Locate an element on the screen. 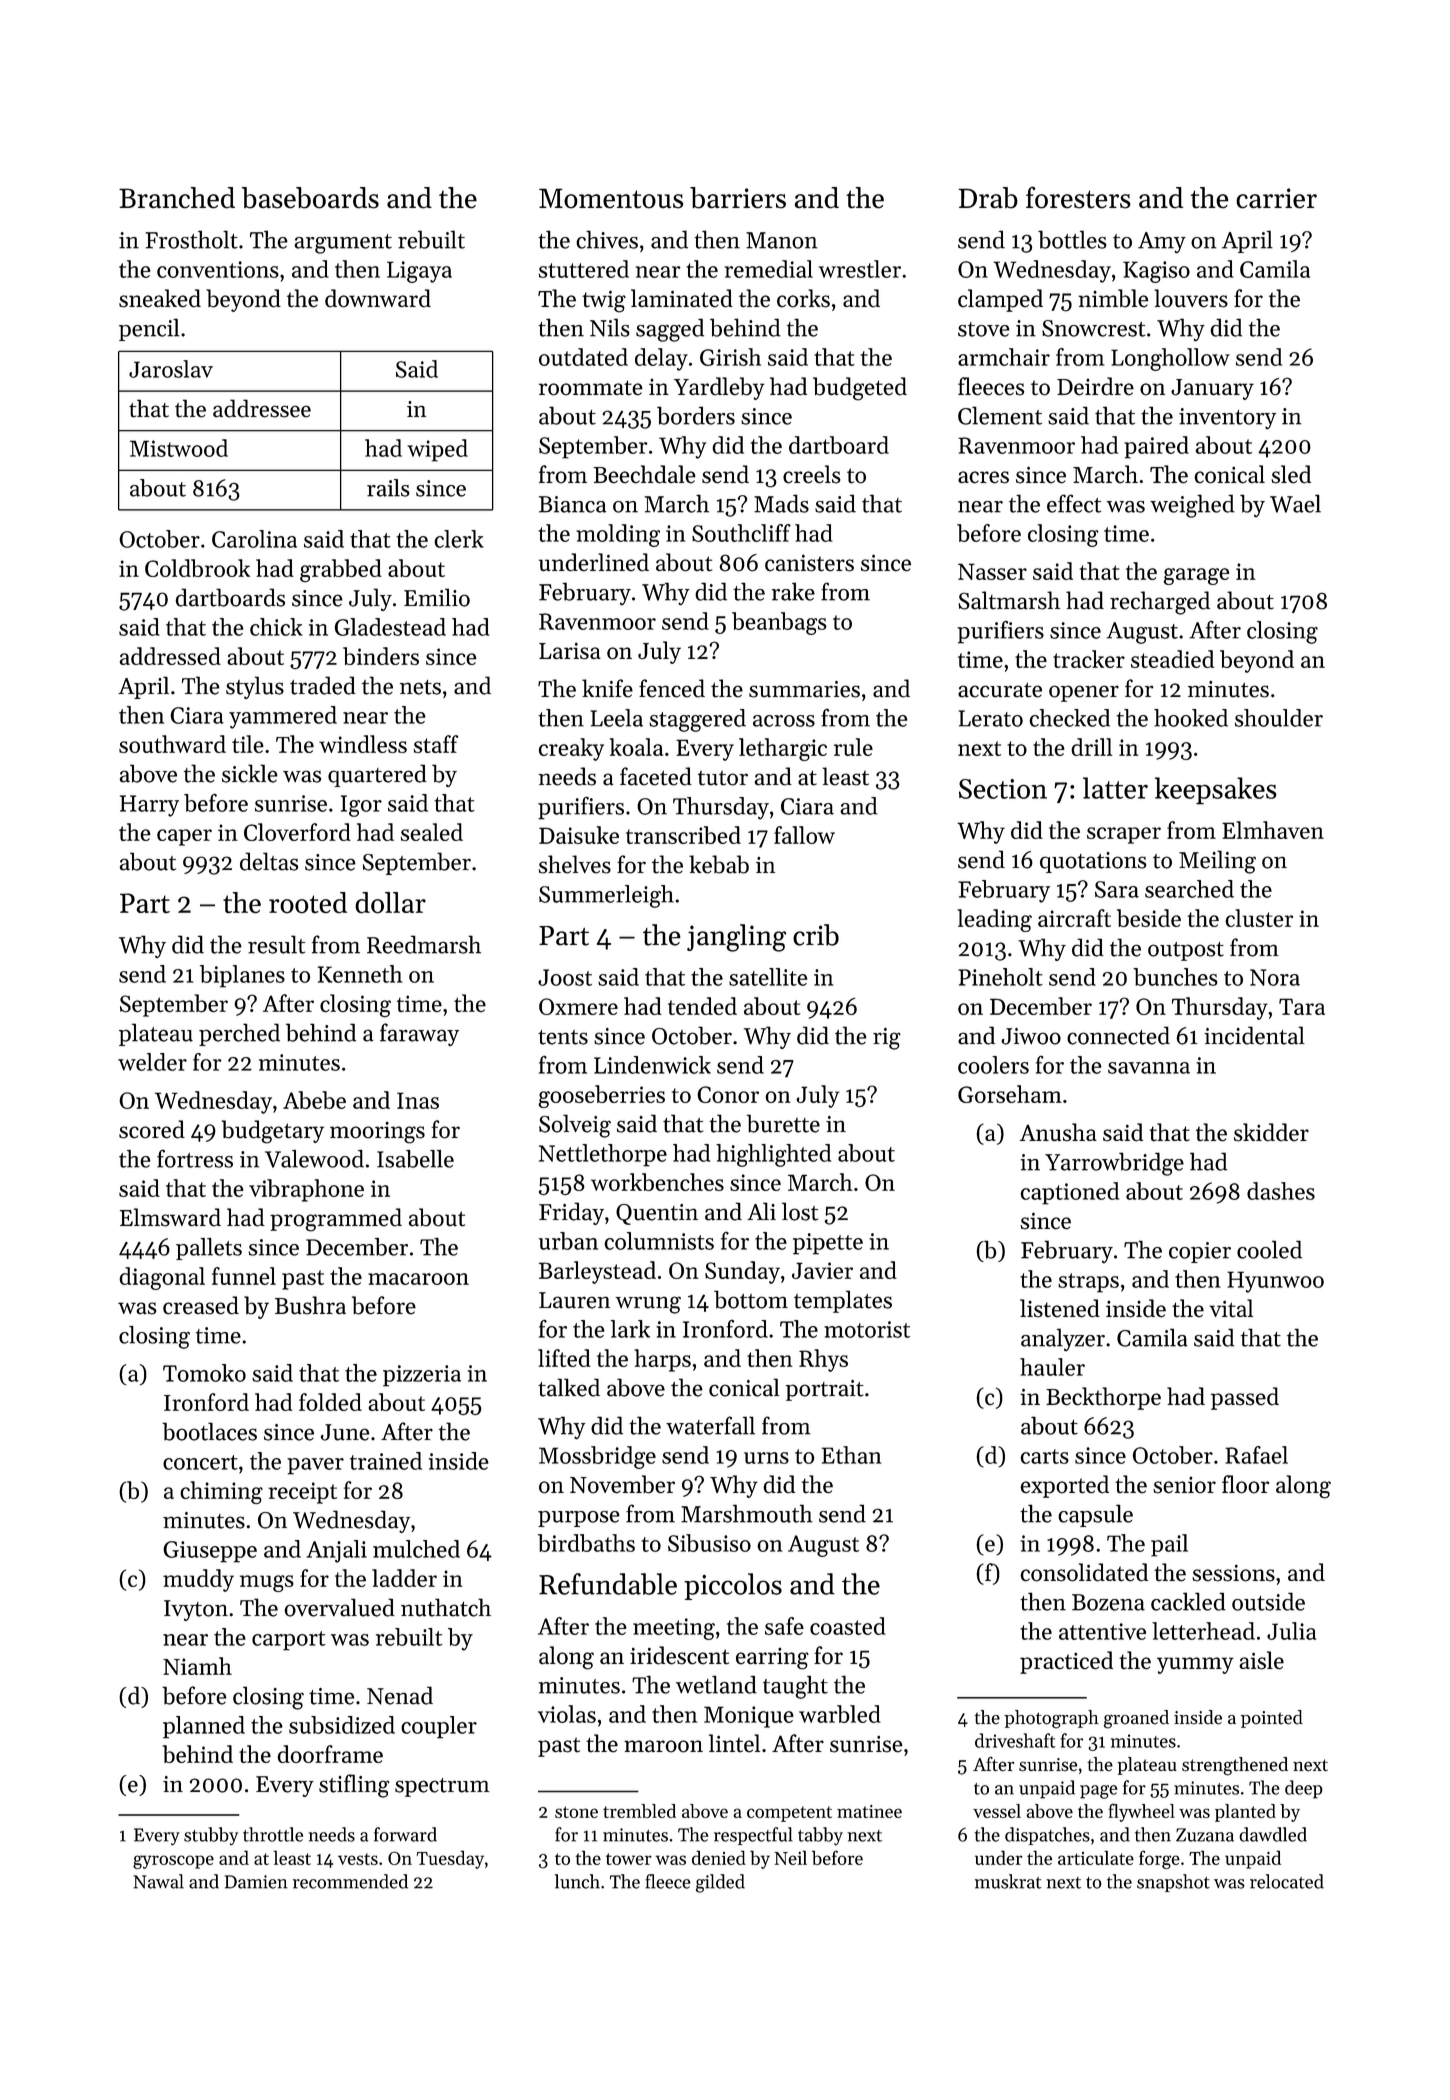 This screenshot has height=2100, width=1450. listened is located at coordinates (1060, 1308).
